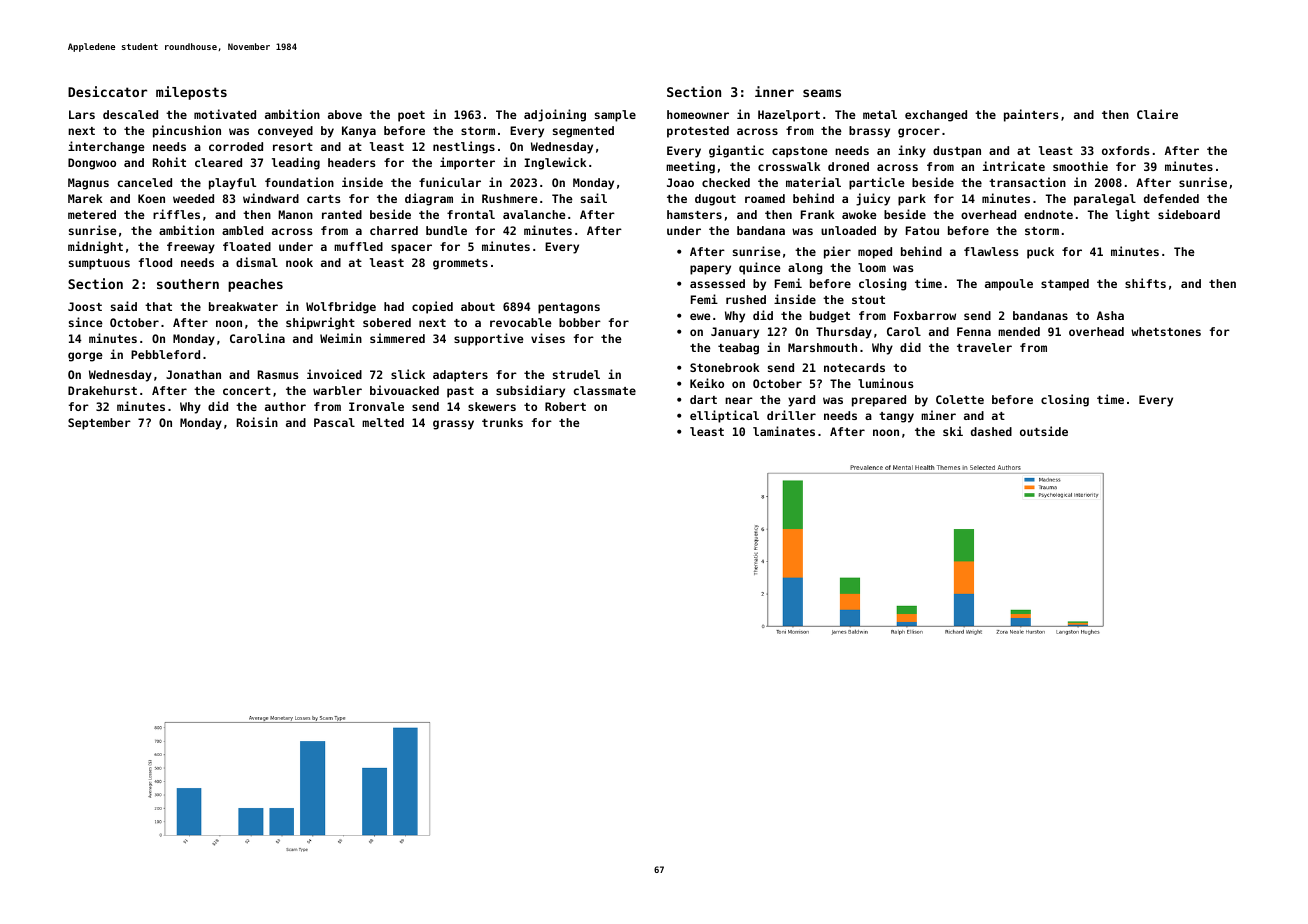  Describe the element at coordinates (1031, 115) in the page. I see `painters` at that location.
